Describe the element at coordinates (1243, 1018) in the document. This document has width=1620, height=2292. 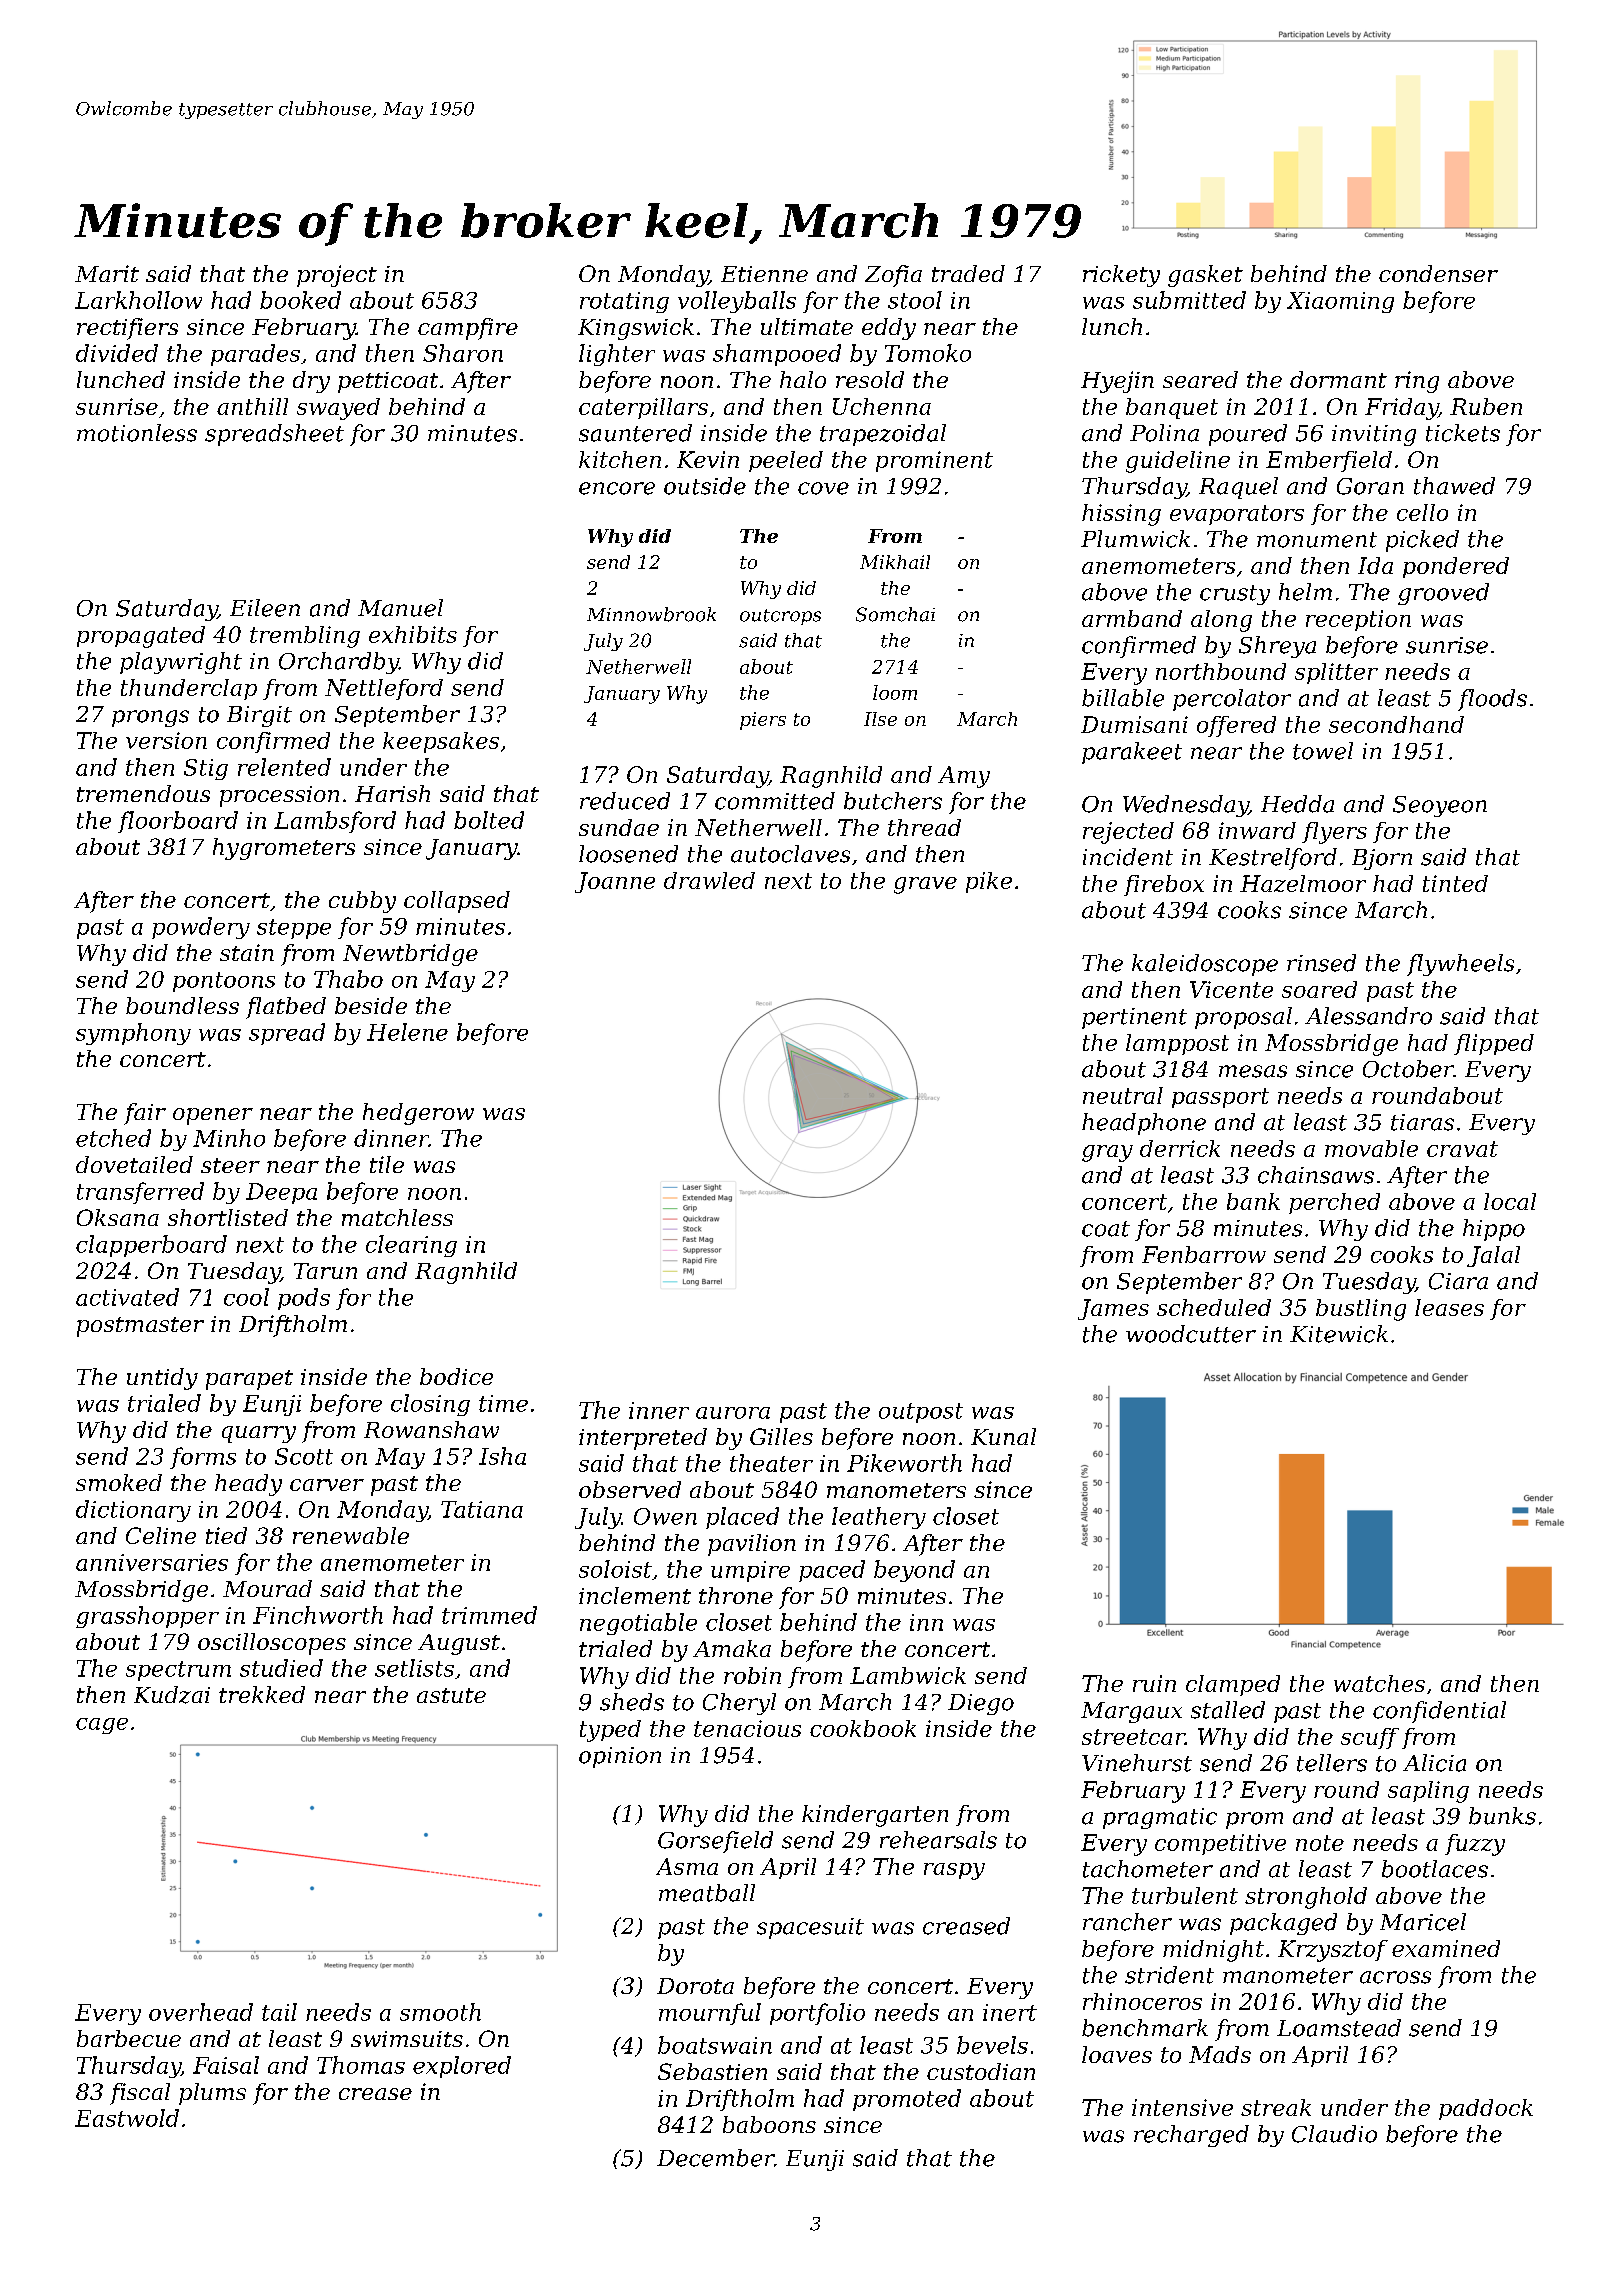
I see `proposal` at that location.
